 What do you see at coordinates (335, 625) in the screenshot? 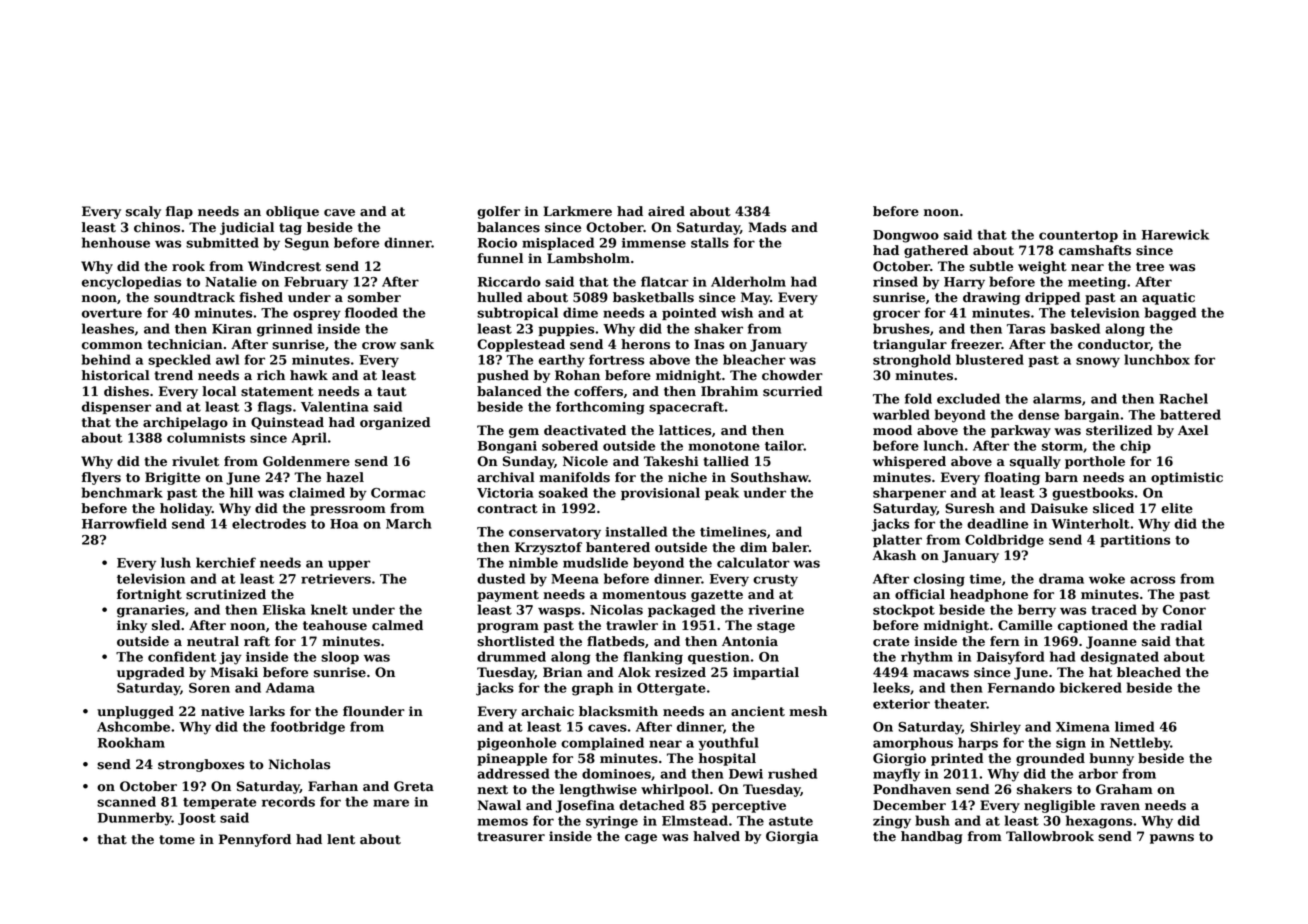
I see `teahouse` at bounding box center [335, 625].
